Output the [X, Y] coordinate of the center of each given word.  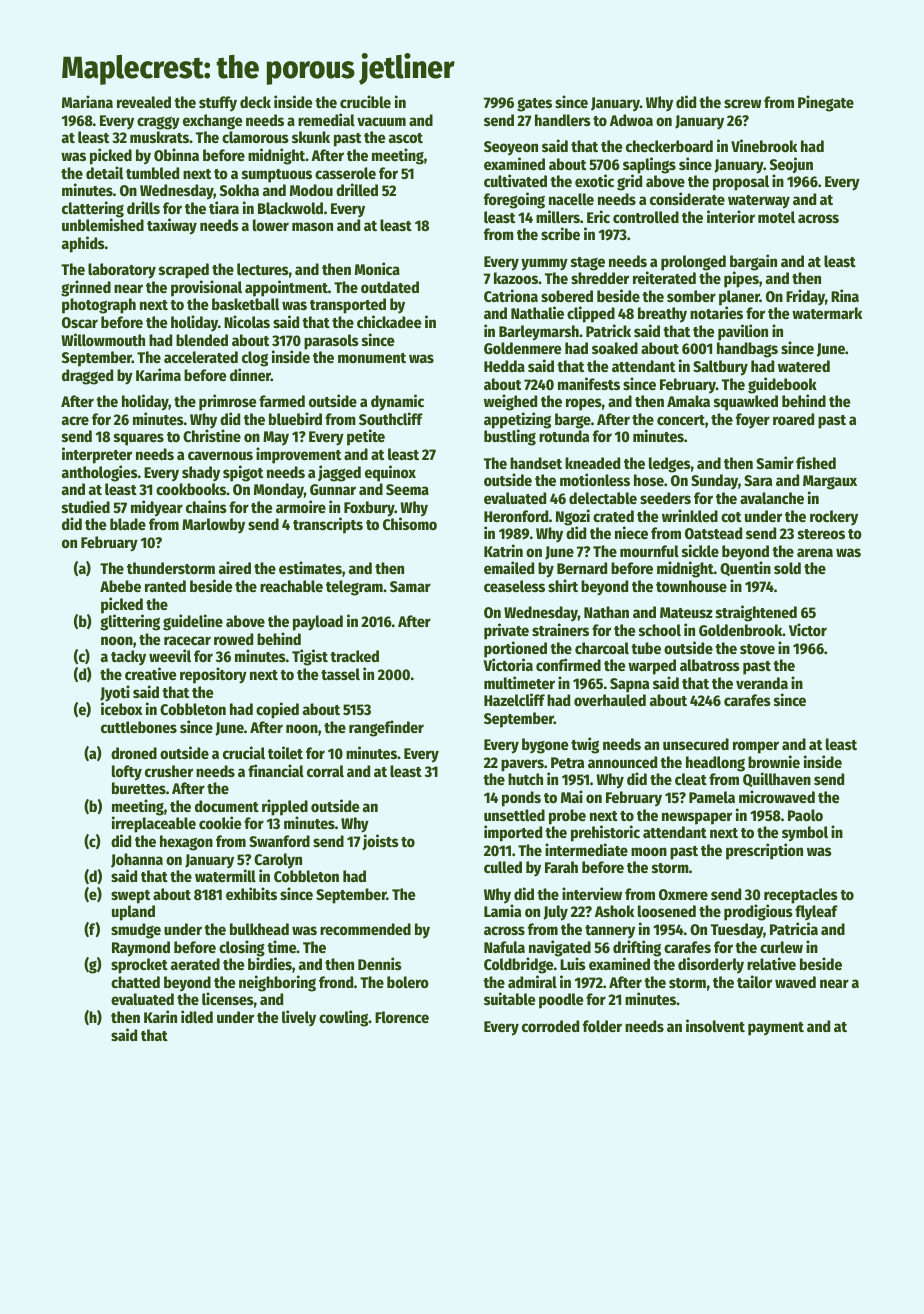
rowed [233, 639]
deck [255, 102]
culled [503, 867]
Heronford [516, 516]
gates [534, 105]
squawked [746, 403]
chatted [135, 982]
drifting [637, 948]
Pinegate [826, 103]
